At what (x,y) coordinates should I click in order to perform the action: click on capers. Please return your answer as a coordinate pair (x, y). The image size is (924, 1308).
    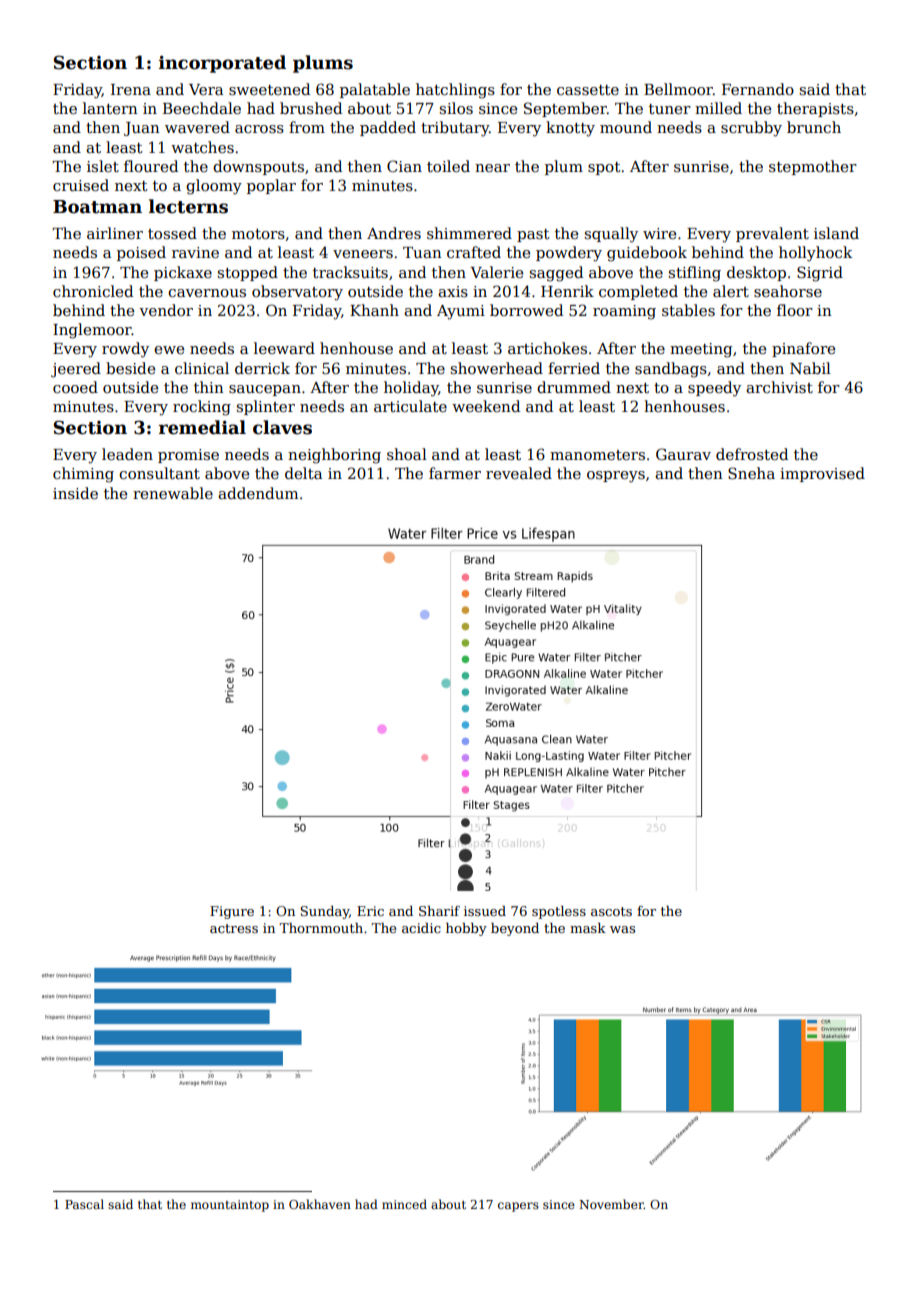
    Looking at the image, I should click on (518, 1207).
